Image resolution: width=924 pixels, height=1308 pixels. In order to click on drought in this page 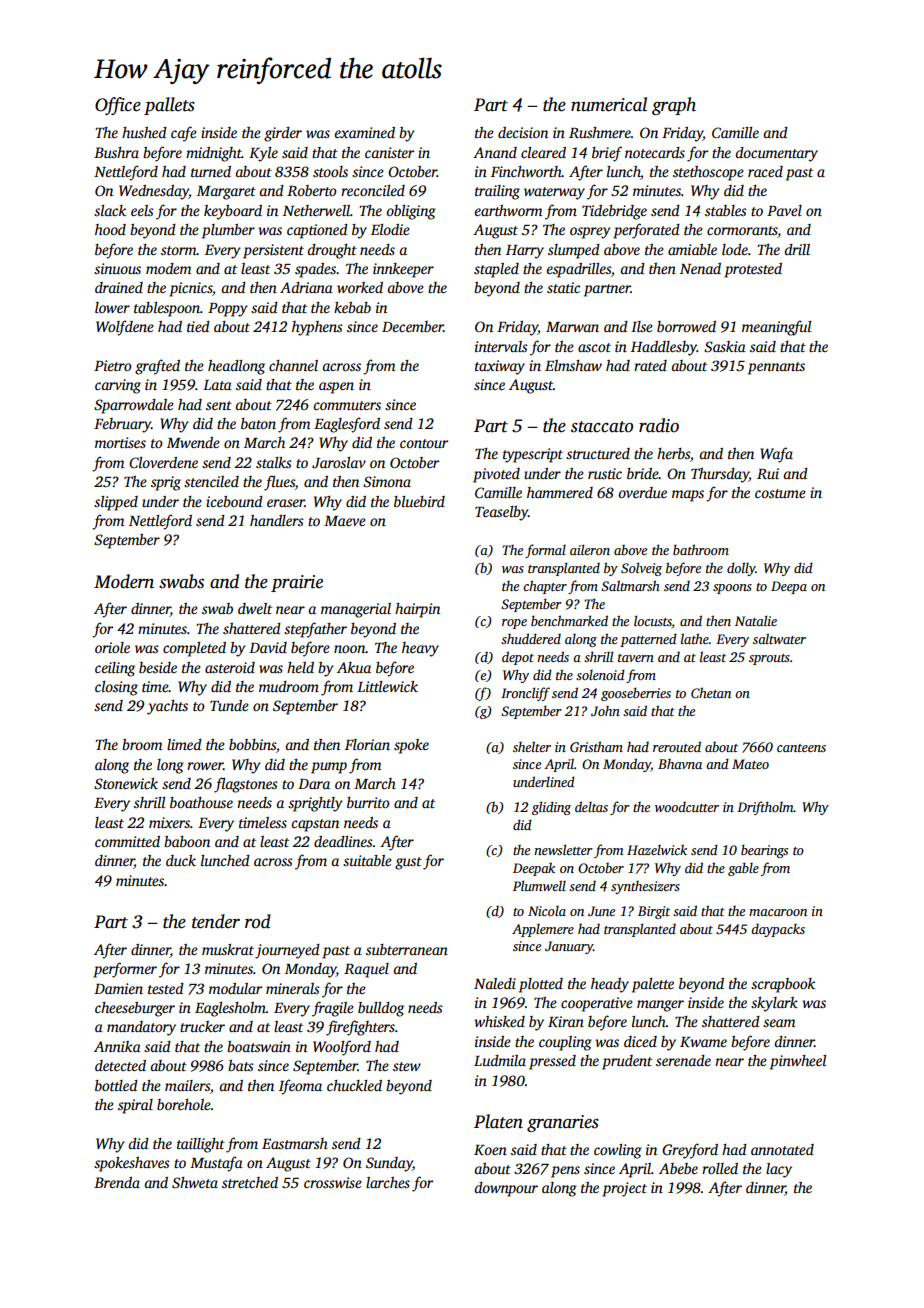, I will do `click(332, 251)`.
